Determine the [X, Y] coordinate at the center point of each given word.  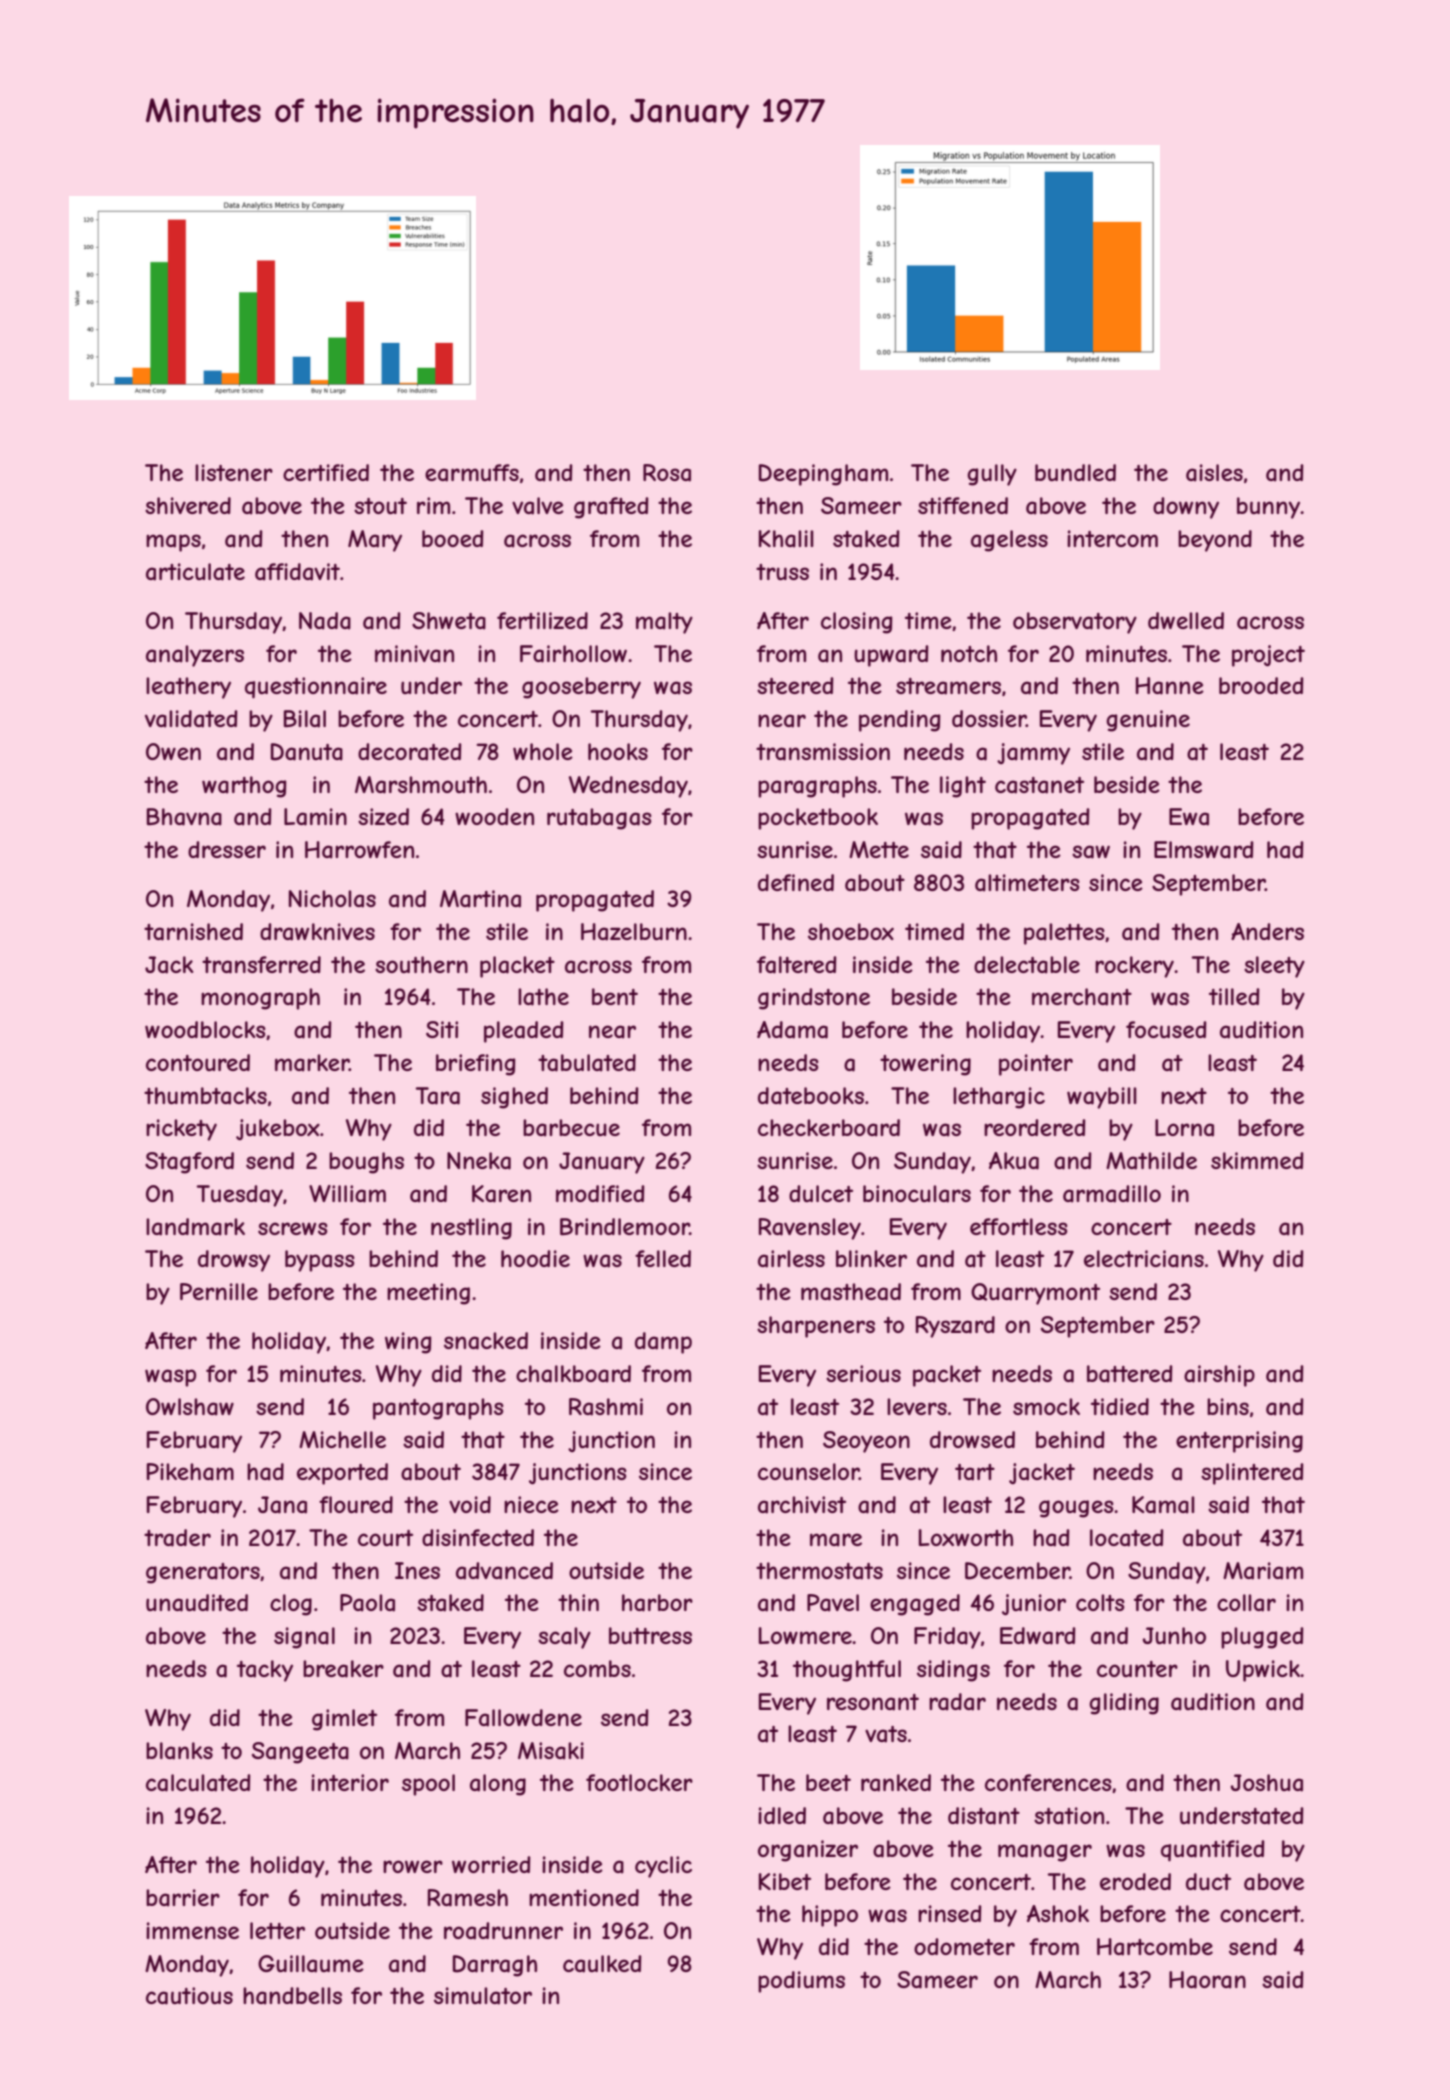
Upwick [1263, 1671]
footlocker [639, 1782]
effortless [1019, 1226]
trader [177, 1538]
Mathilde [1151, 1161]
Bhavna [184, 817]
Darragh [495, 1966]
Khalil [786, 539]
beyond [1215, 541]
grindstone [814, 999]
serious [863, 1373]
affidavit [297, 572]
